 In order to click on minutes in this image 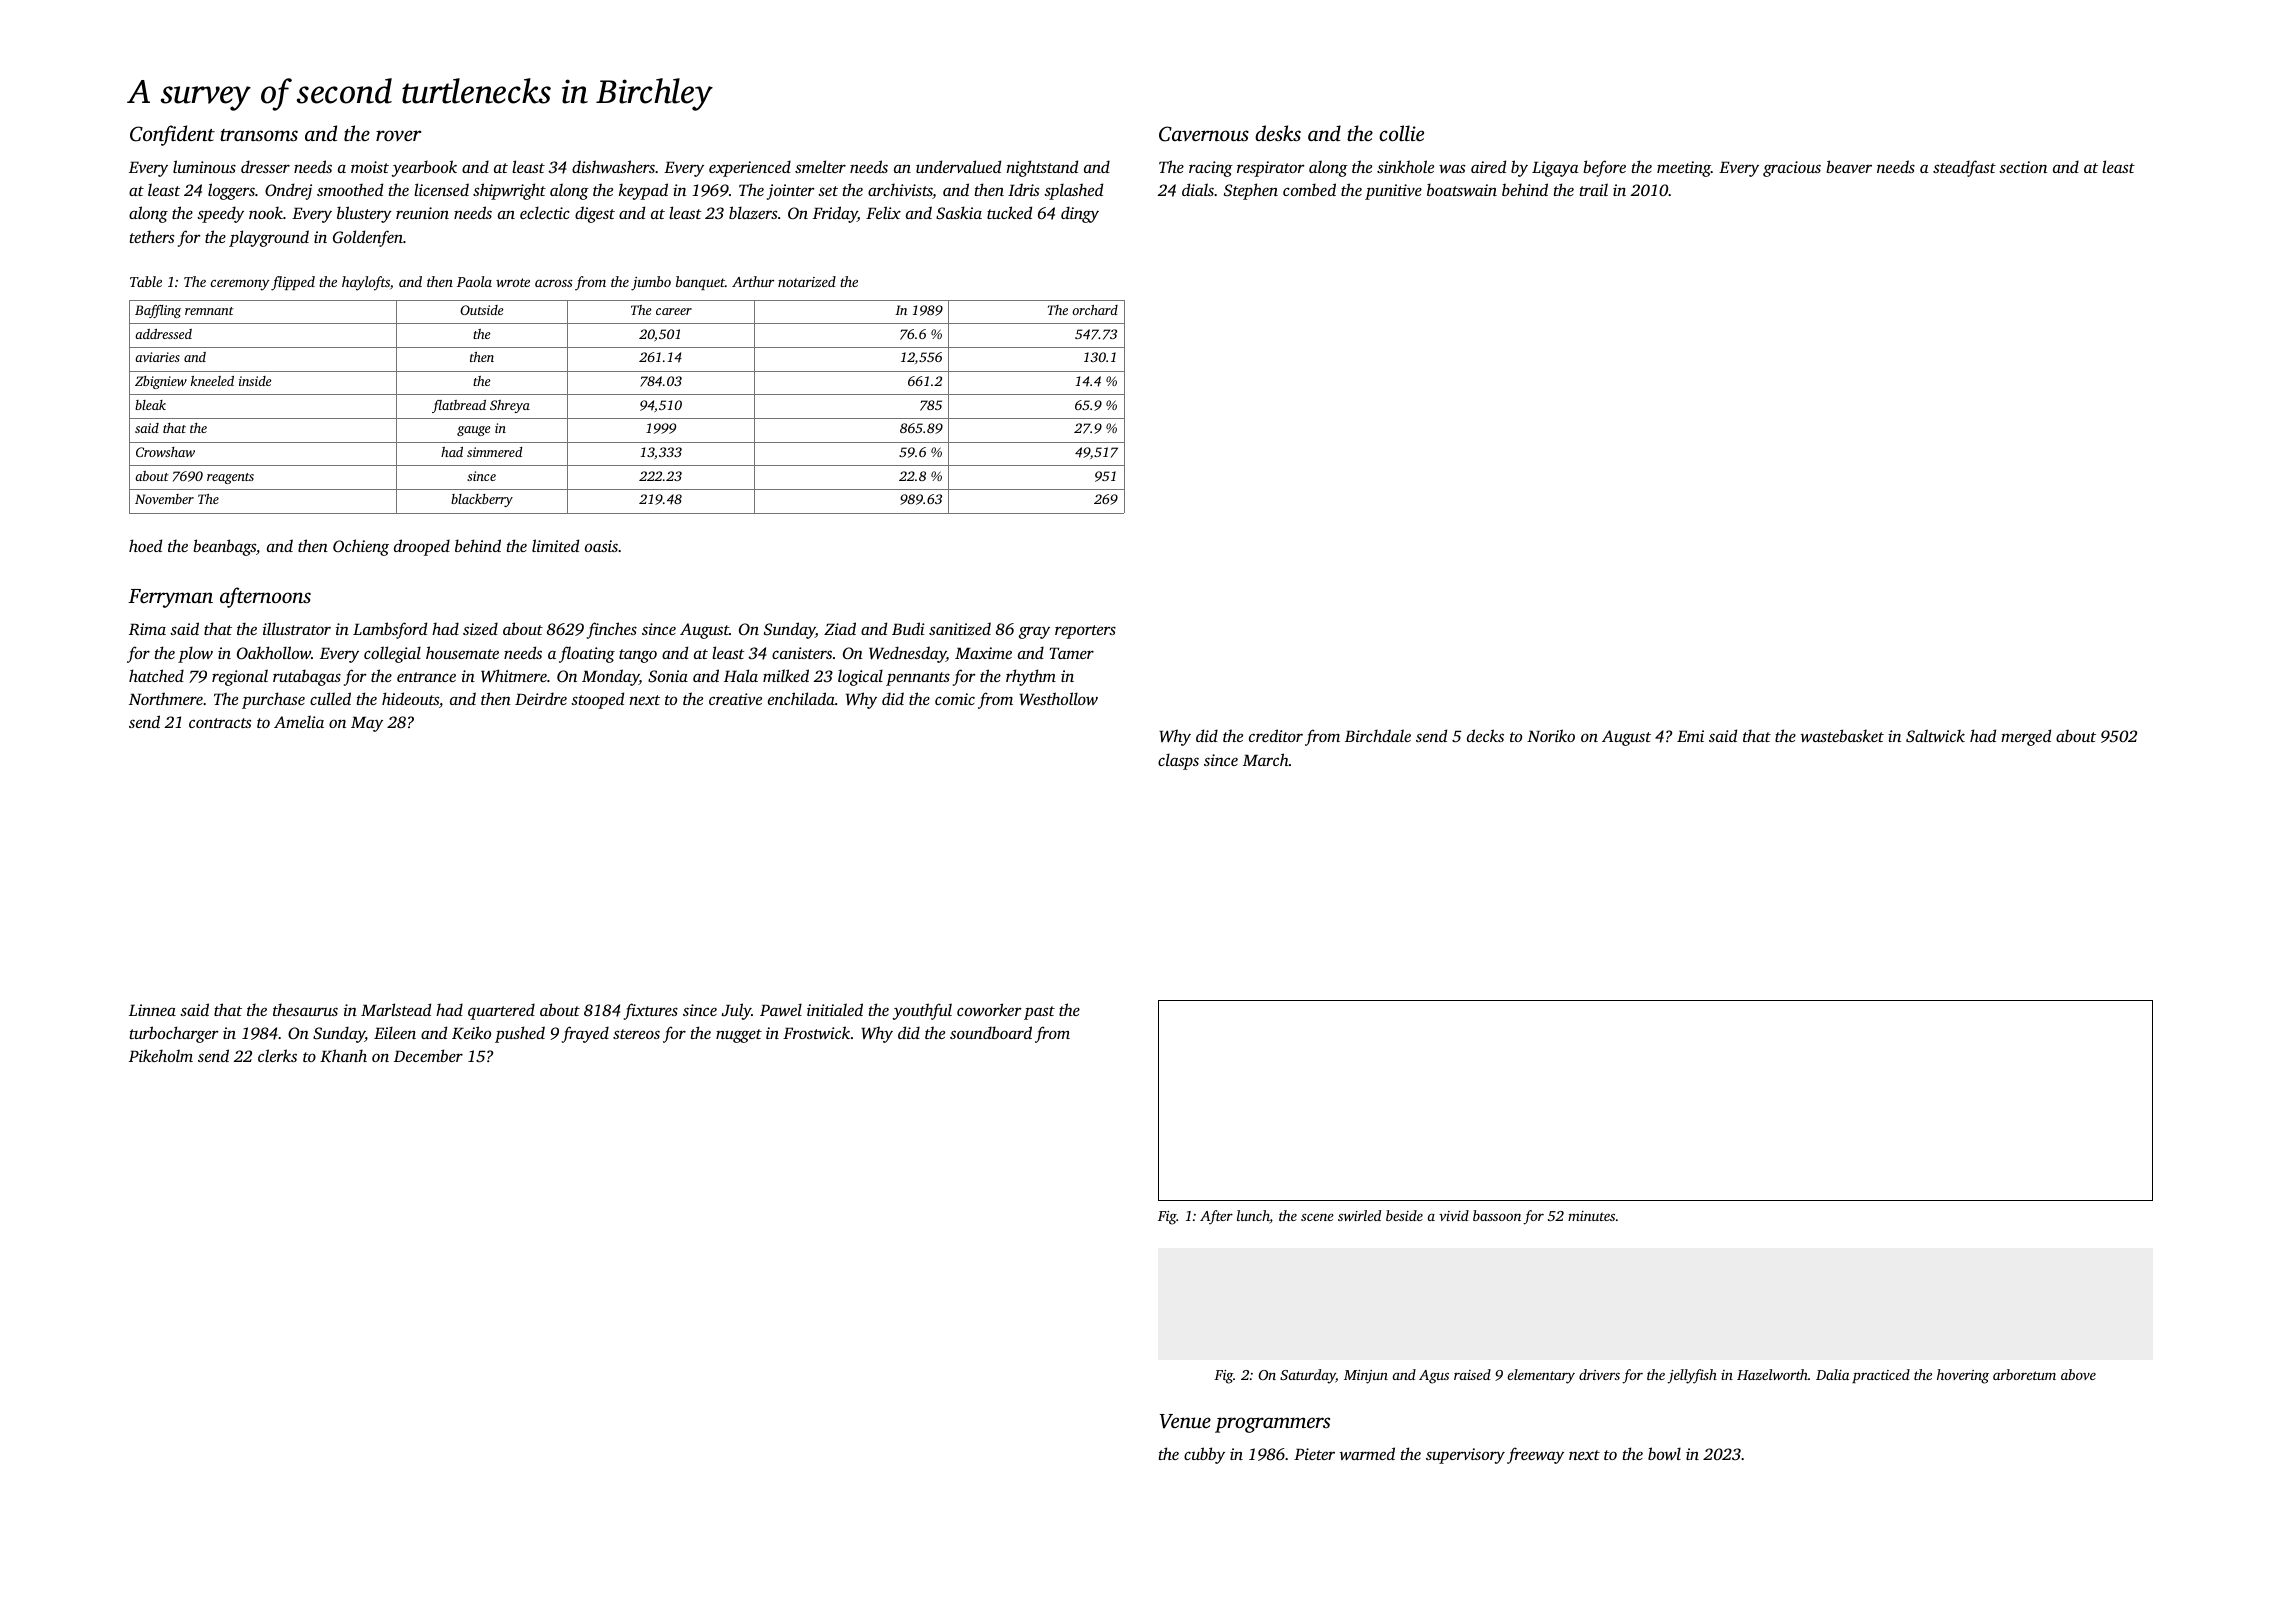, I will do `click(1591, 1216)`.
